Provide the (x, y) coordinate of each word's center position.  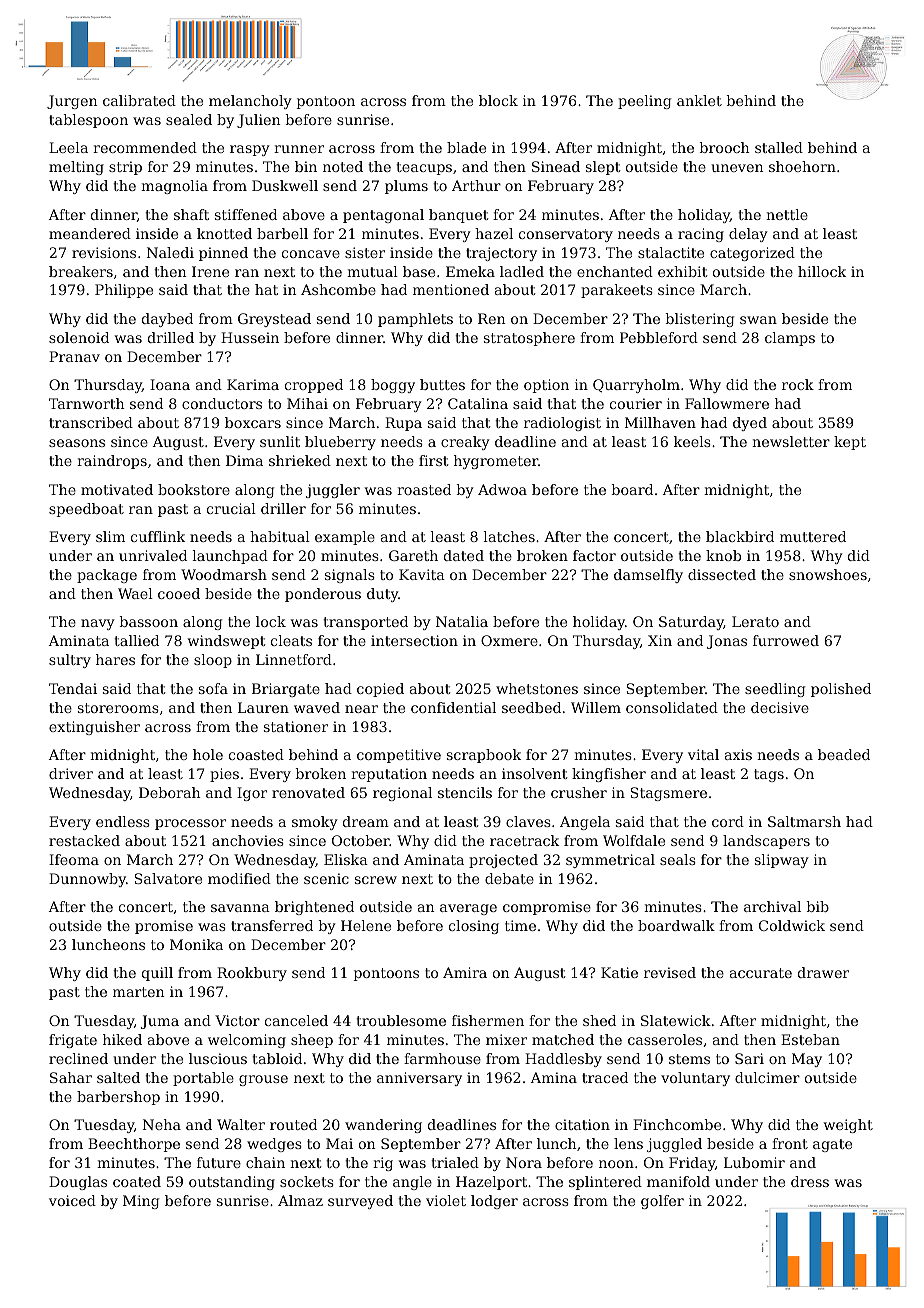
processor (190, 824)
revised (670, 972)
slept (603, 168)
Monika (196, 944)
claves (528, 821)
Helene (366, 925)
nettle (787, 214)
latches (509, 536)
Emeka (470, 271)
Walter (241, 1124)
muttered (813, 536)
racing (701, 235)
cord (728, 821)
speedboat (86, 510)
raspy (250, 150)
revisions (104, 252)
